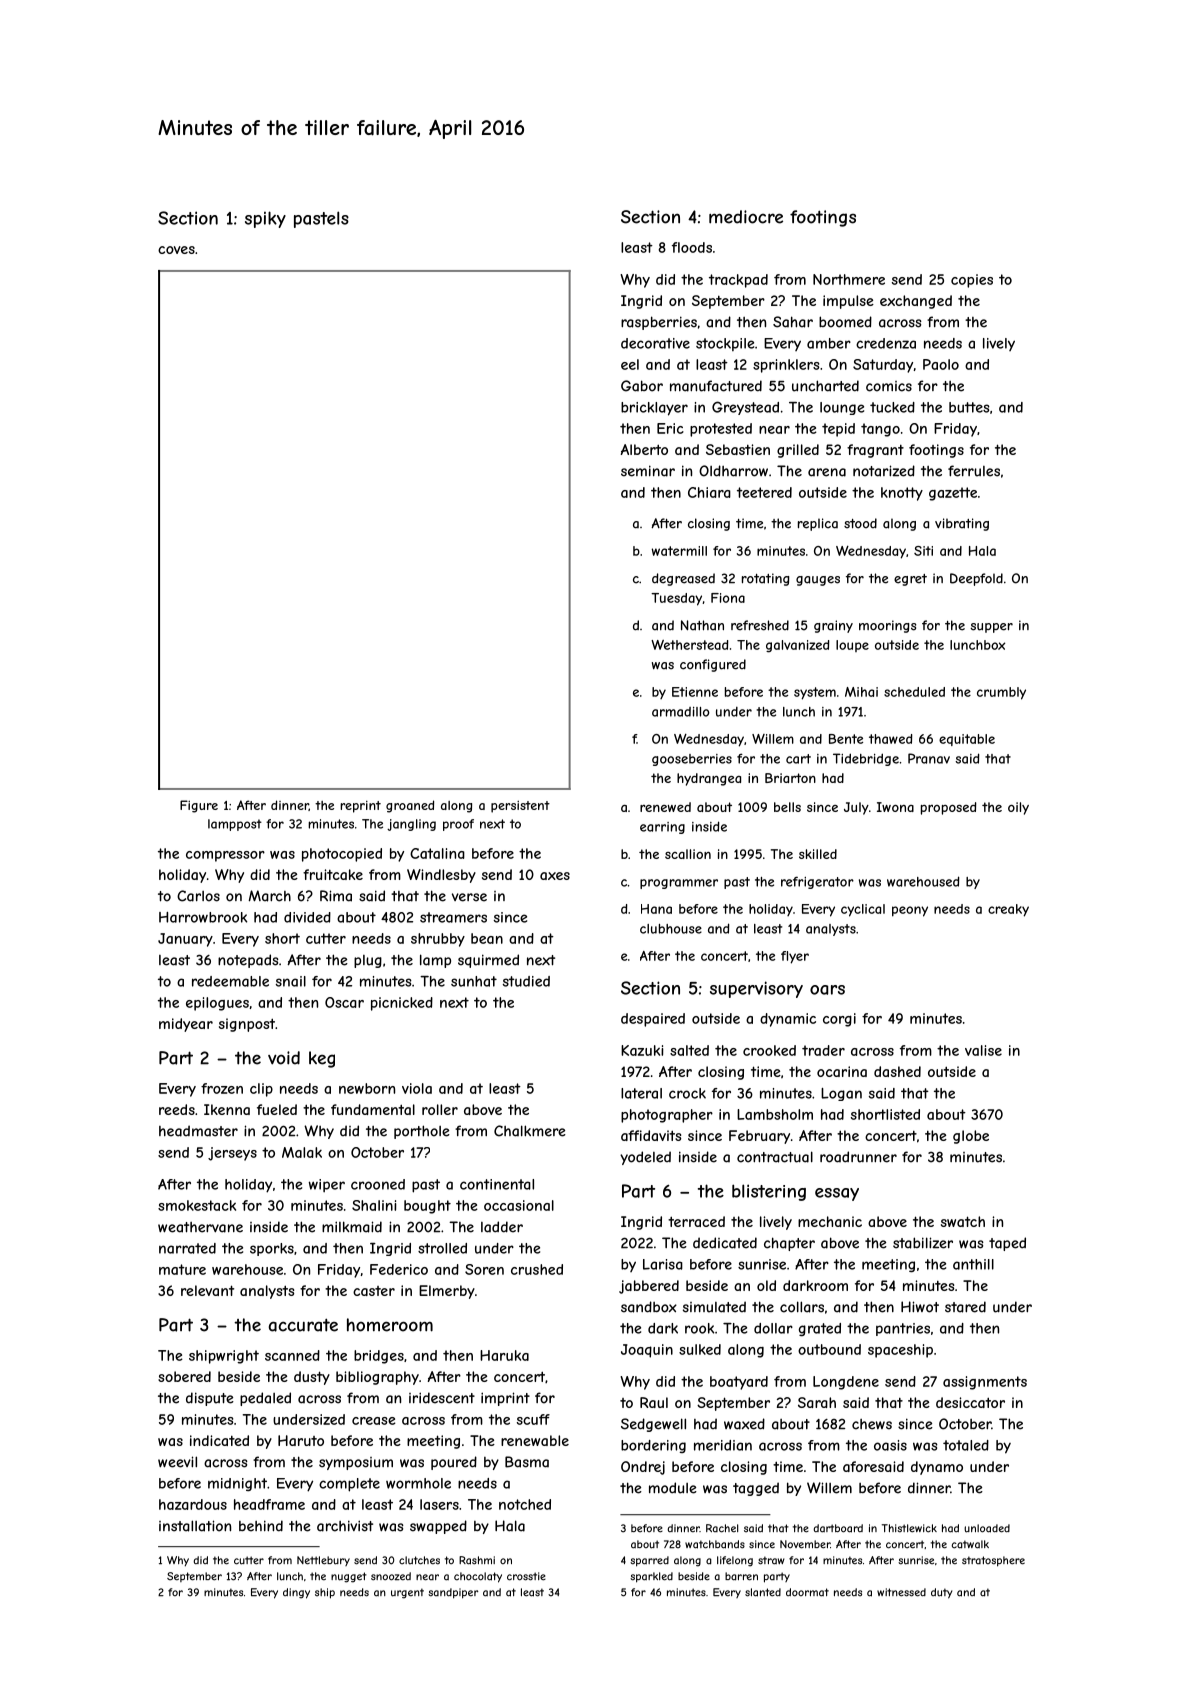 Image resolution: width=1191 pixels, height=1685 pixels. What do you see at coordinates (630, 364) in the document?
I see `eel` at bounding box center [630, 364].
